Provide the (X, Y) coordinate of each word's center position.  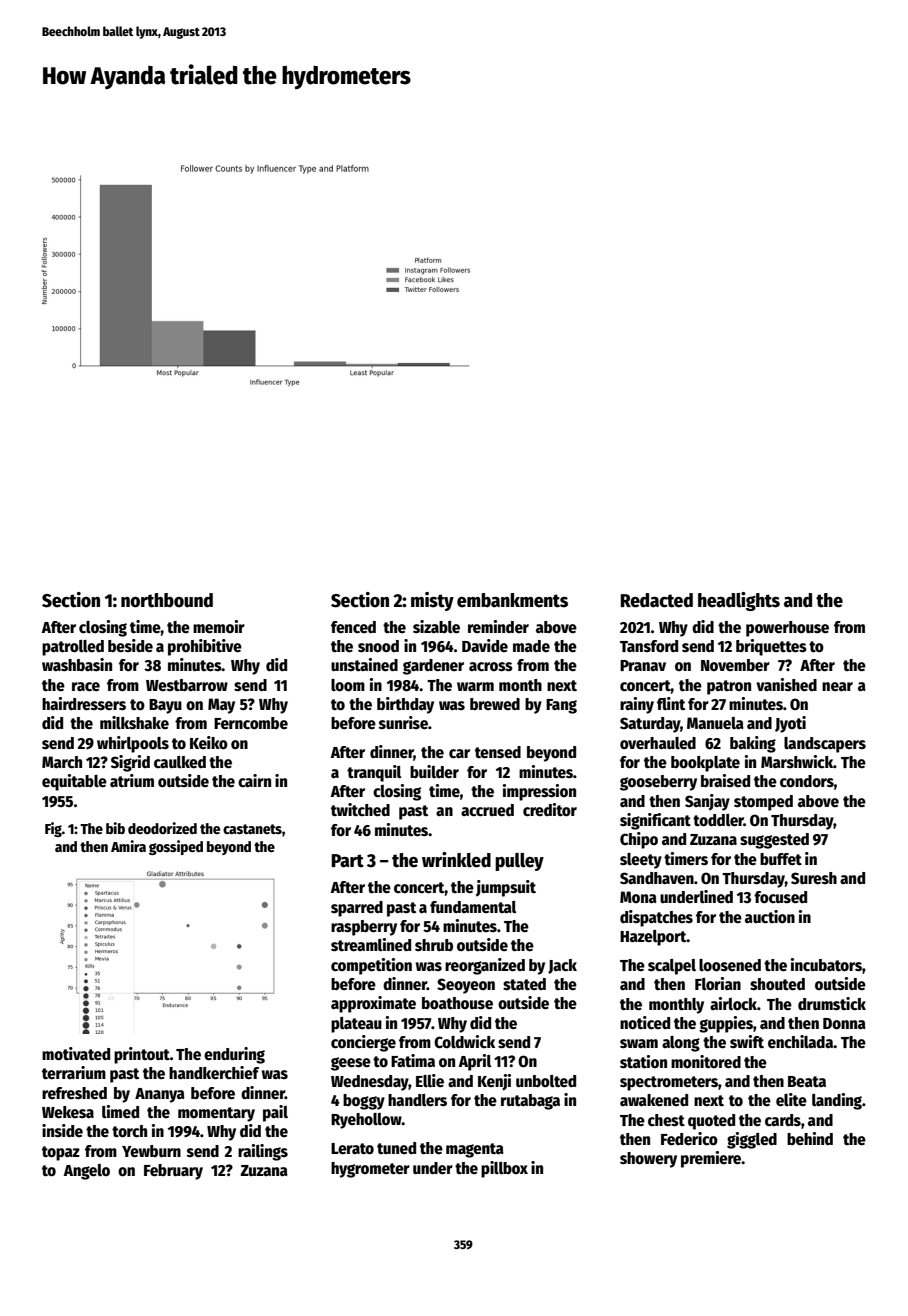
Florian (718, 983)
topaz (61, 1153)
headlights (739, 601)
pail (275, 1113)
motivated (76, 1054)
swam (639, 1043)
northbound (167, 600)
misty (432, 601)
